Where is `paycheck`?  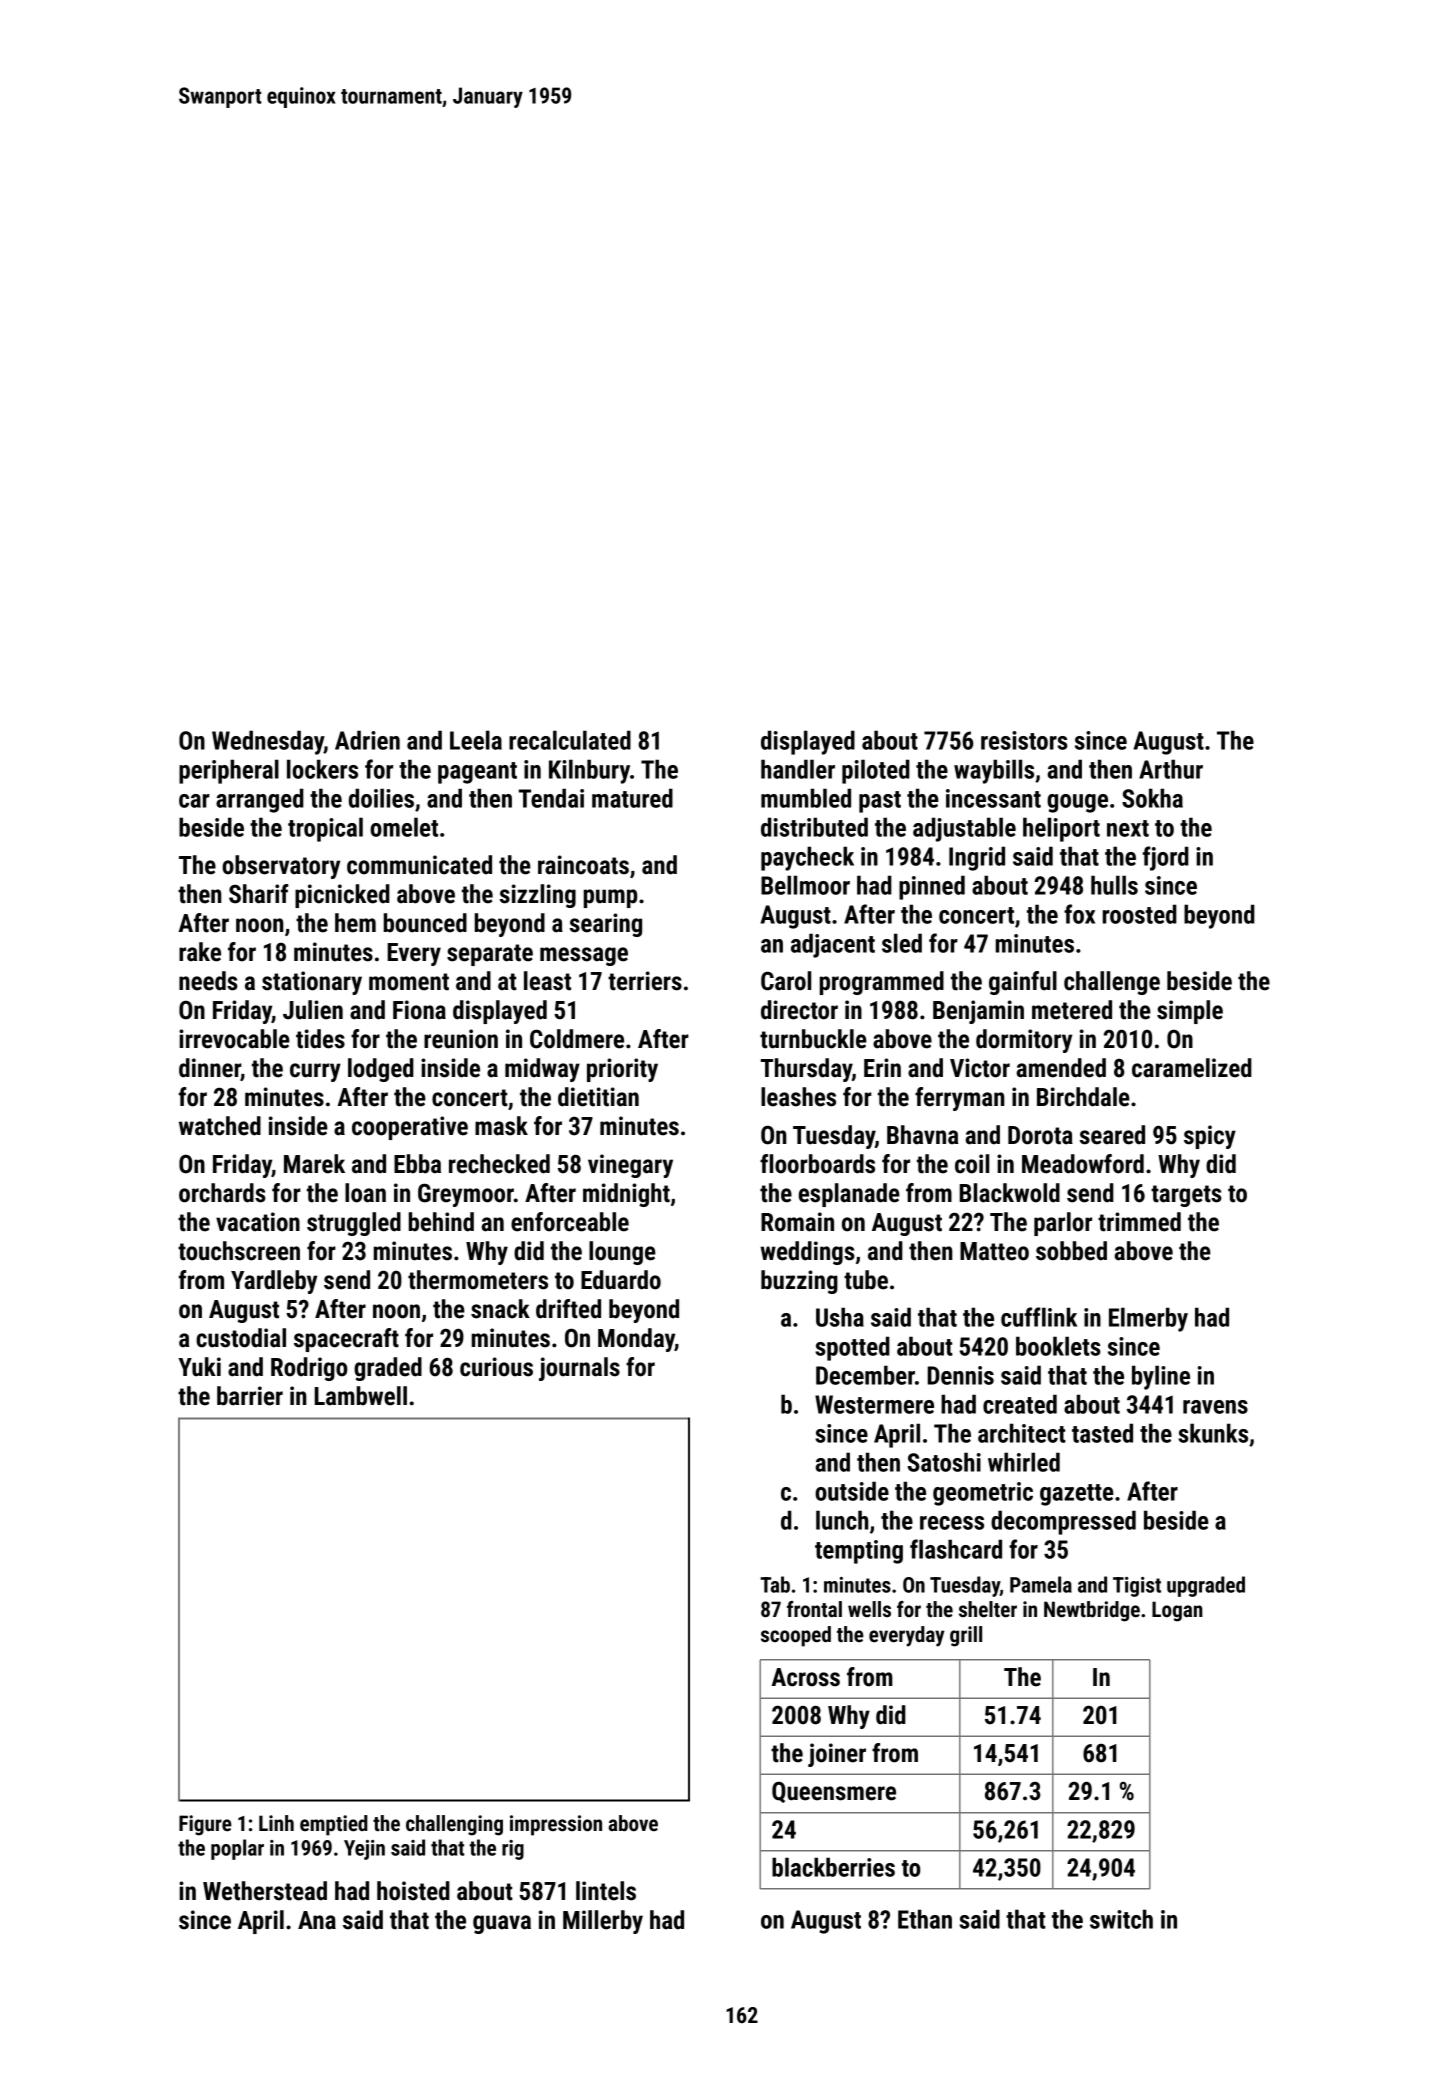 paycheck is located at coordinates (807, 858).
